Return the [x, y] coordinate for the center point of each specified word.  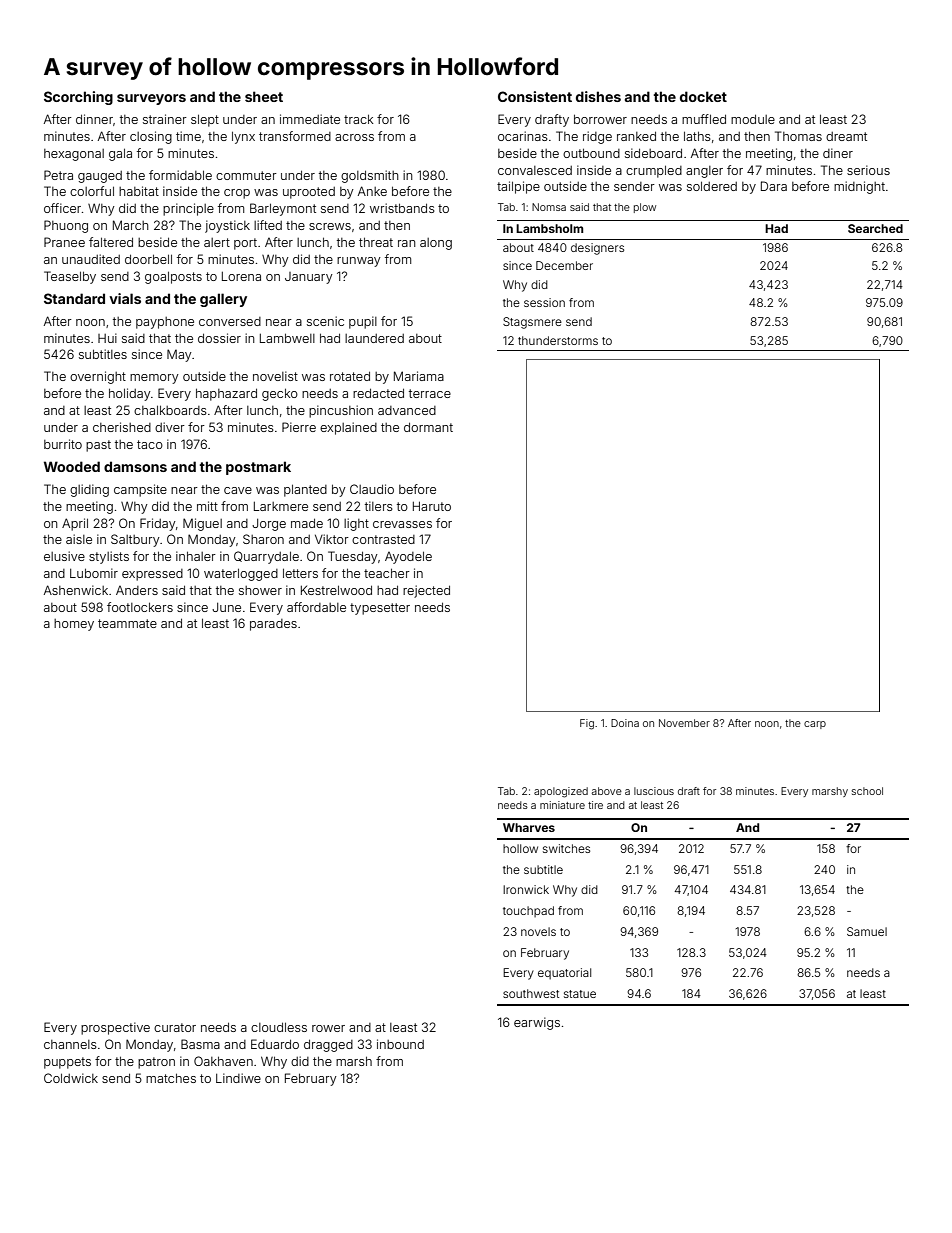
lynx [243, 137]
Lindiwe [238, 1078]
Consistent [535, 96]
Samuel [867, 931]
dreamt [846, 136]
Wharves [529, 827]
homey [74, 625]
